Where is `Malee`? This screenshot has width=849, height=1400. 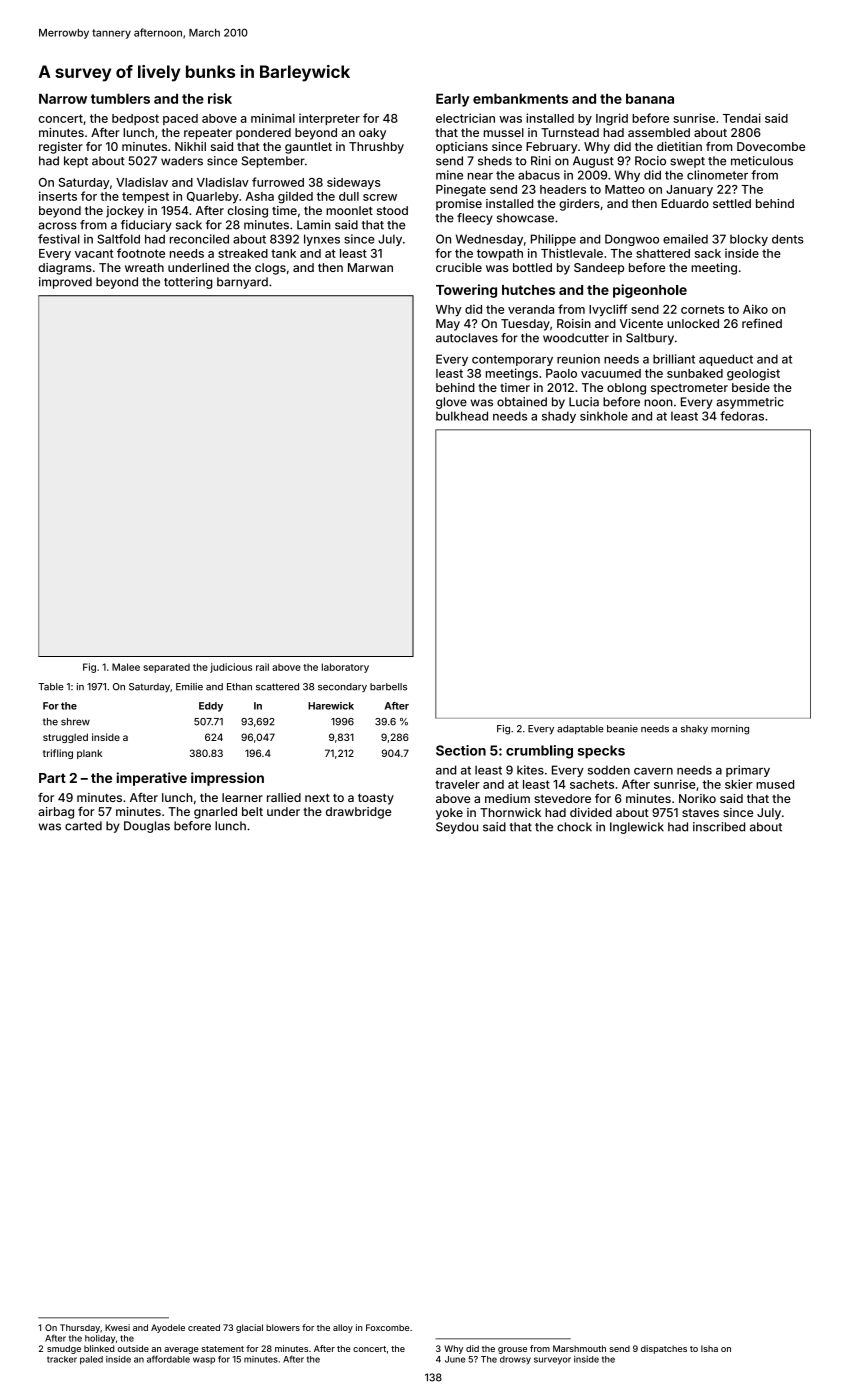
Malee is located at coordinates (126, 667).
